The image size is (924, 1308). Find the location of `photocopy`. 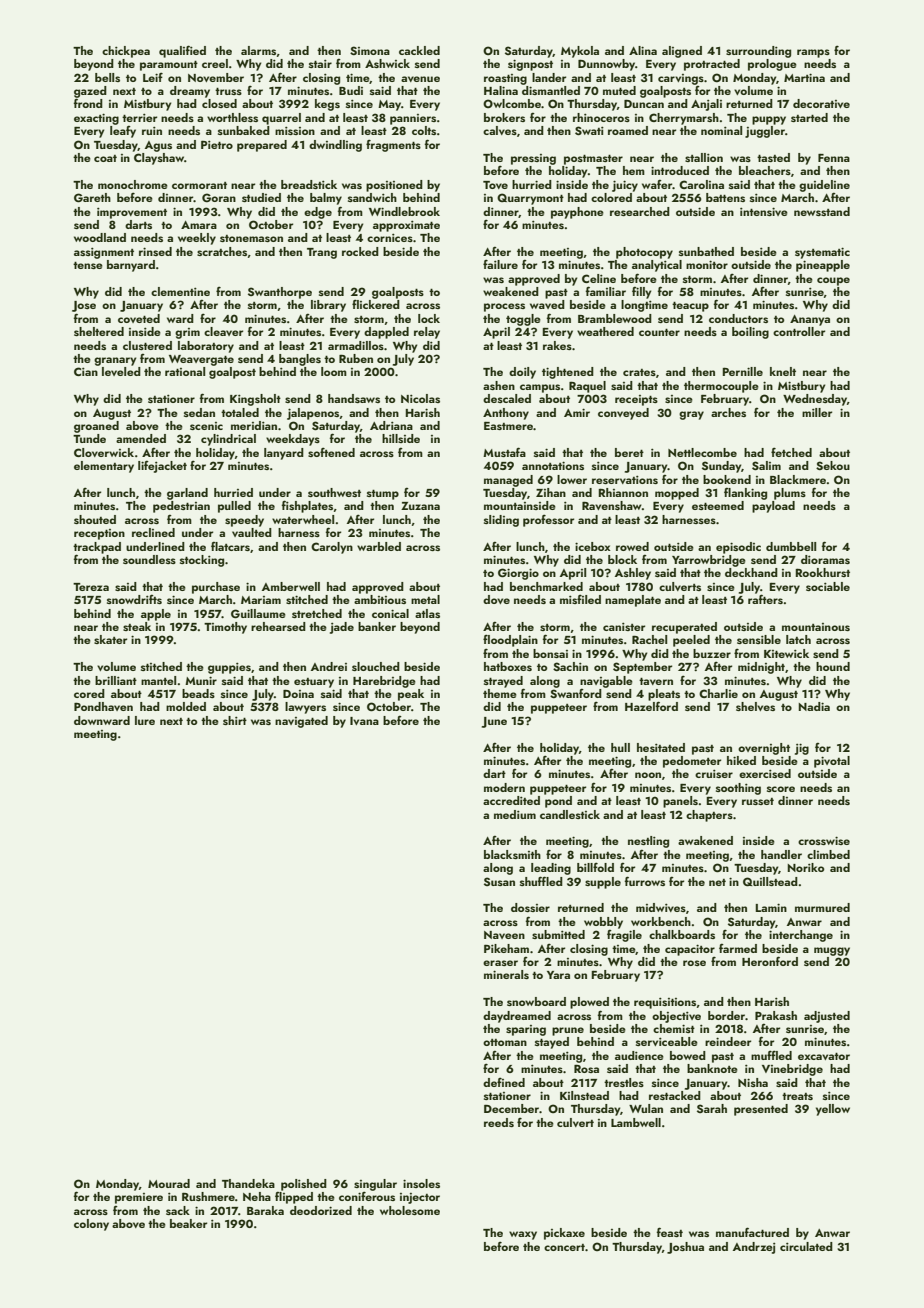

photocopy is located at coordinates (644, 253).
